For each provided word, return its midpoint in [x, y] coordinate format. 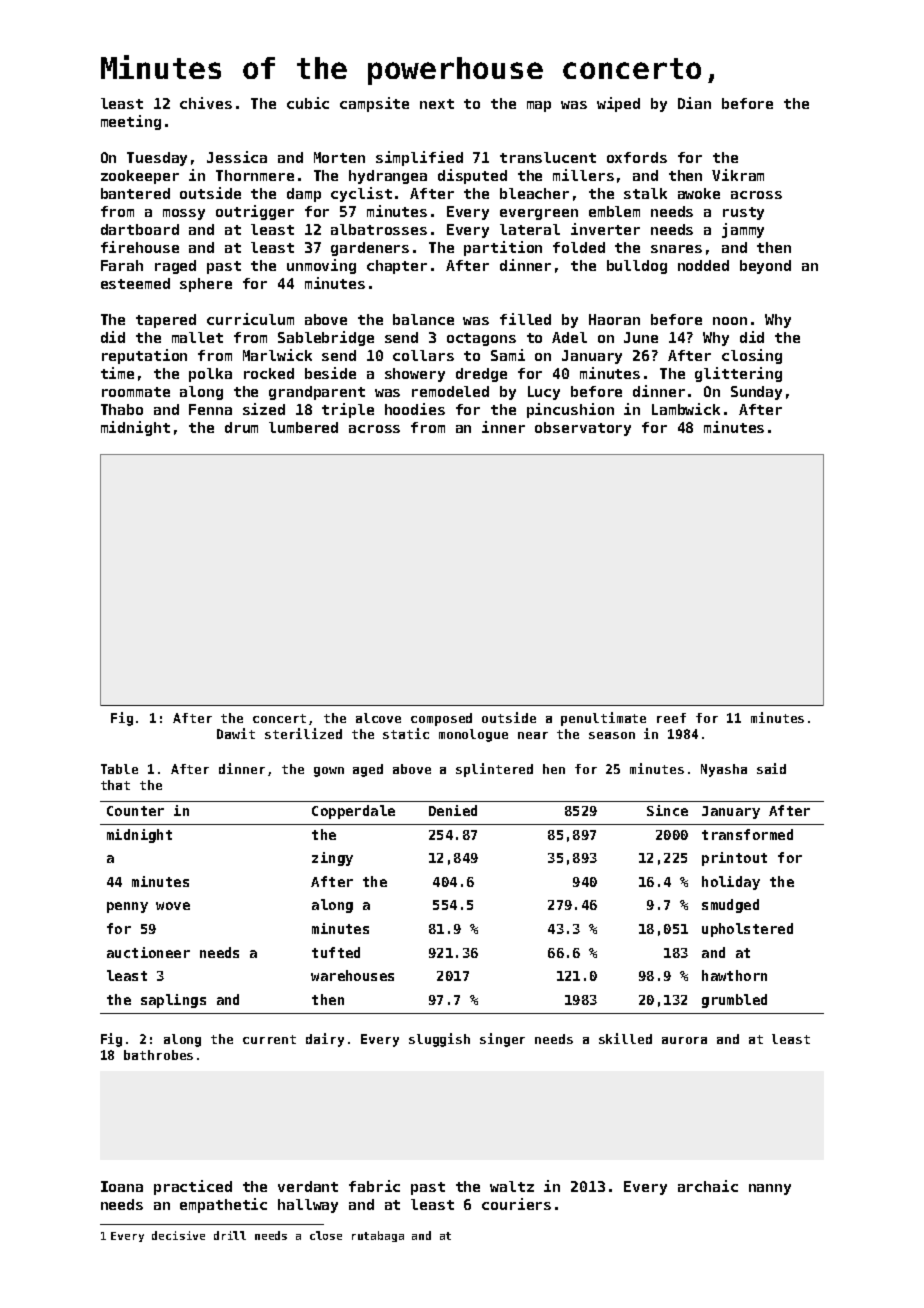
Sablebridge [326, 338]
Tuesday [157, 159]
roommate [136, 392]
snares [676, 249]
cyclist [361, 194]
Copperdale [353, 812]
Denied [453, 810]
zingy [332, 859]
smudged [730, 906]
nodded [703, 265]
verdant [308, 1186]
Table [119, 769]
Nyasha [724, 770]
